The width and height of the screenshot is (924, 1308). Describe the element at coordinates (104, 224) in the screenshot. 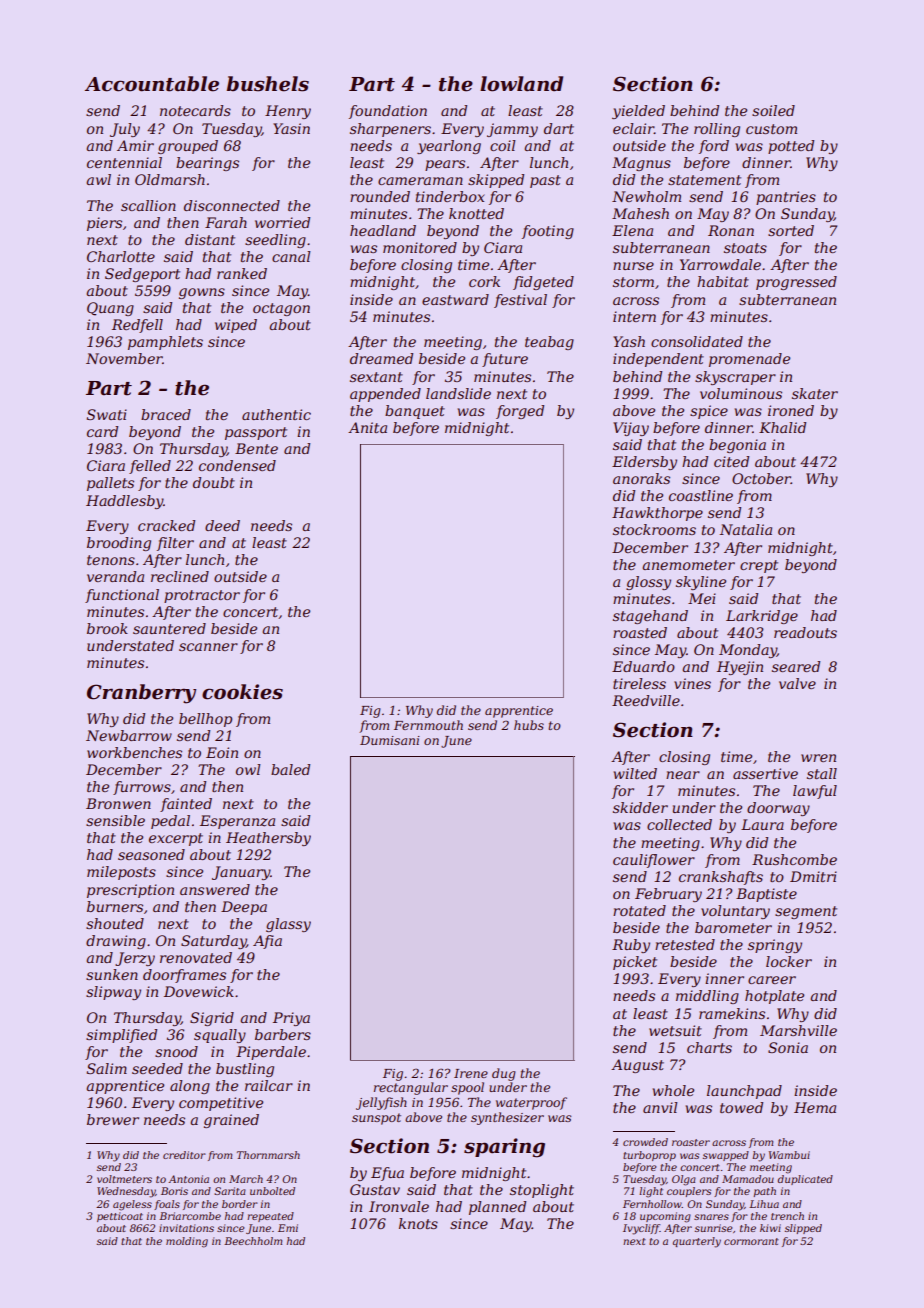

I see `piers` at that location.
